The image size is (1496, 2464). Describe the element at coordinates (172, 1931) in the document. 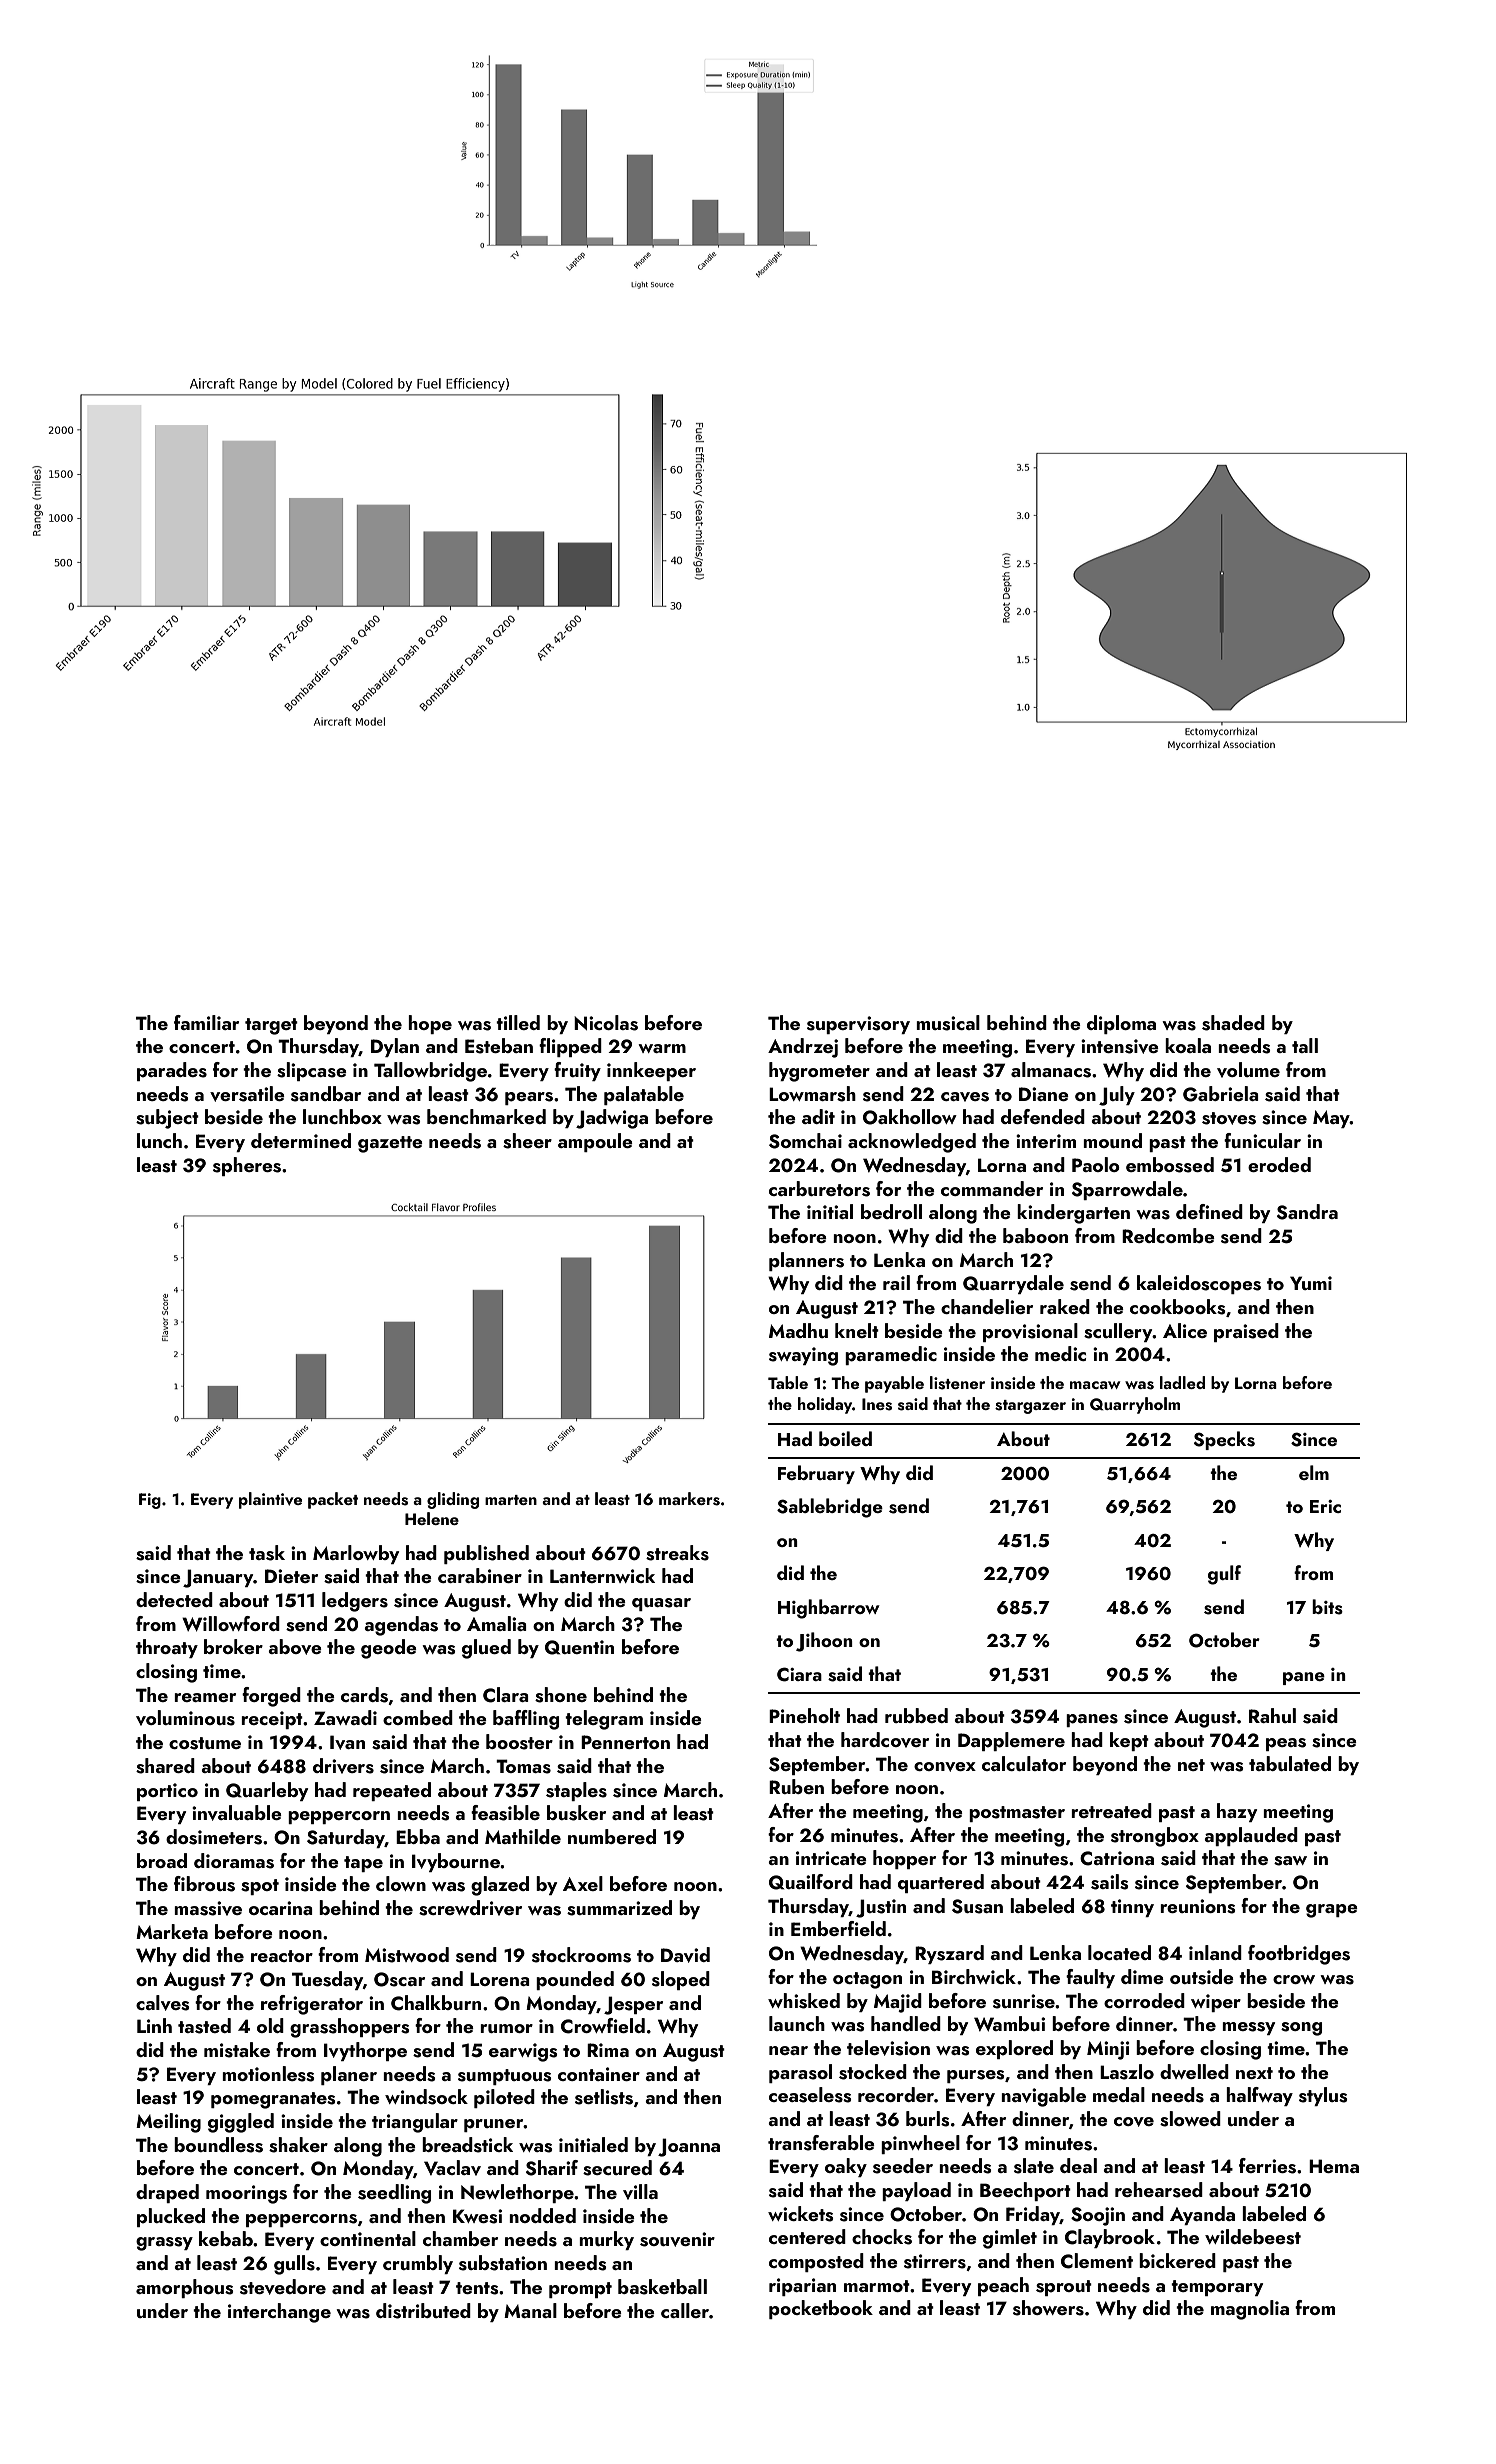

I see `Marketa` at that location.
